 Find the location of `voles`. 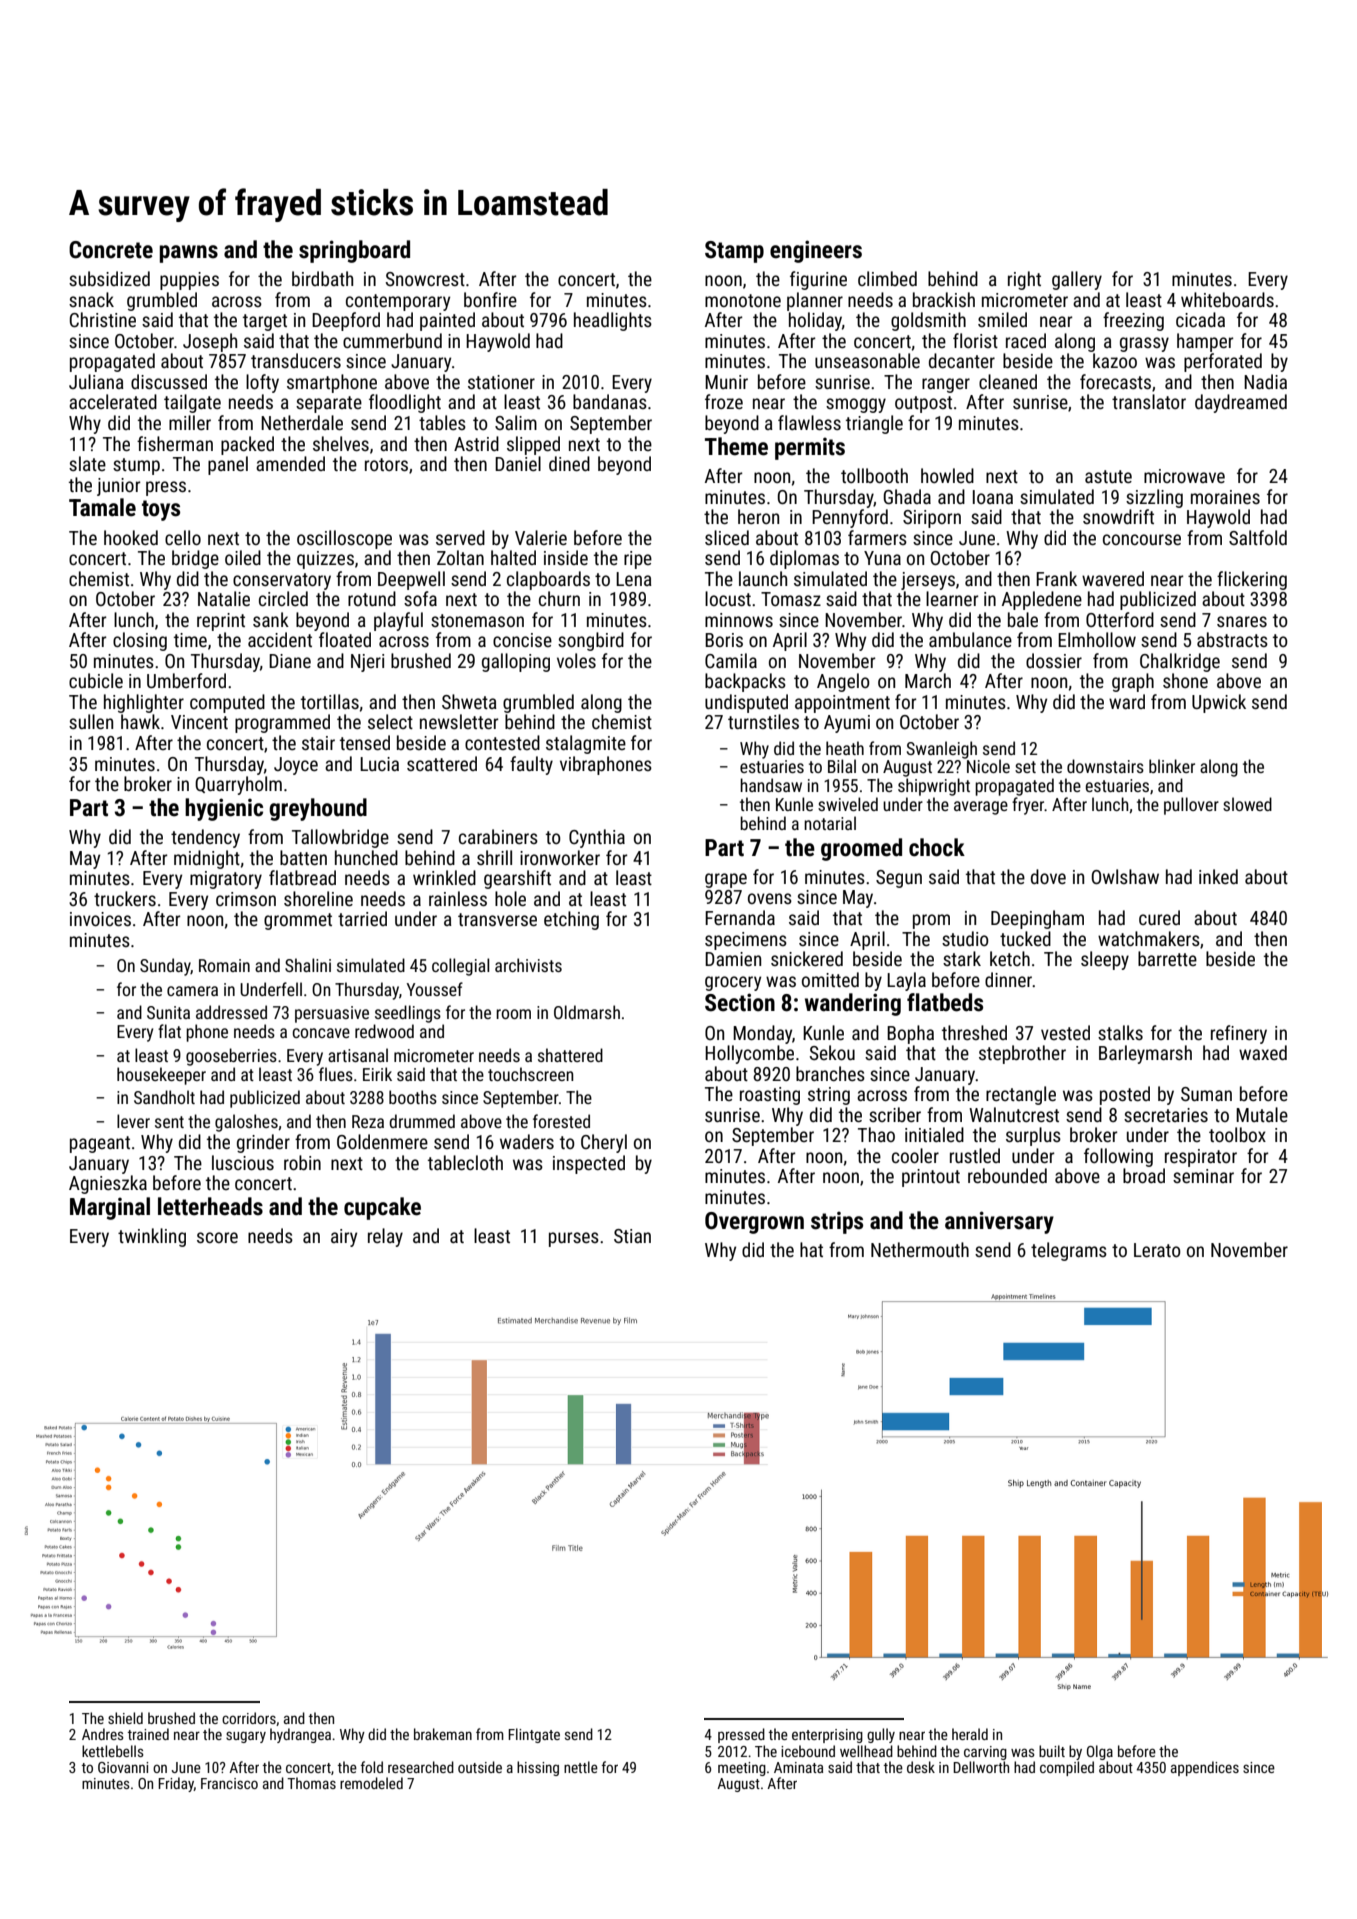

voles is located at coordinates (576, 660).
